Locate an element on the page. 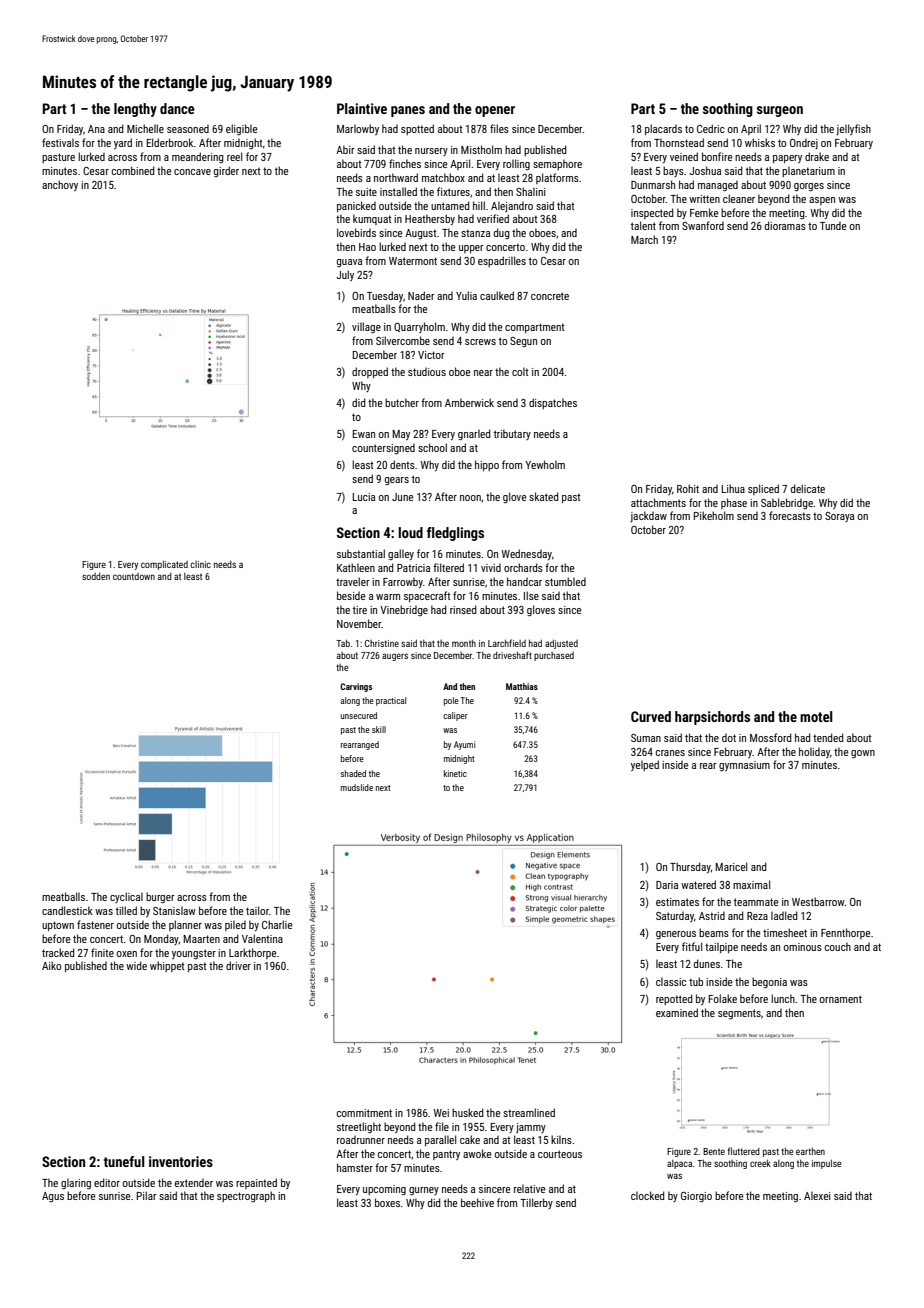  Pilar is located at coordinates (146, 1195).
